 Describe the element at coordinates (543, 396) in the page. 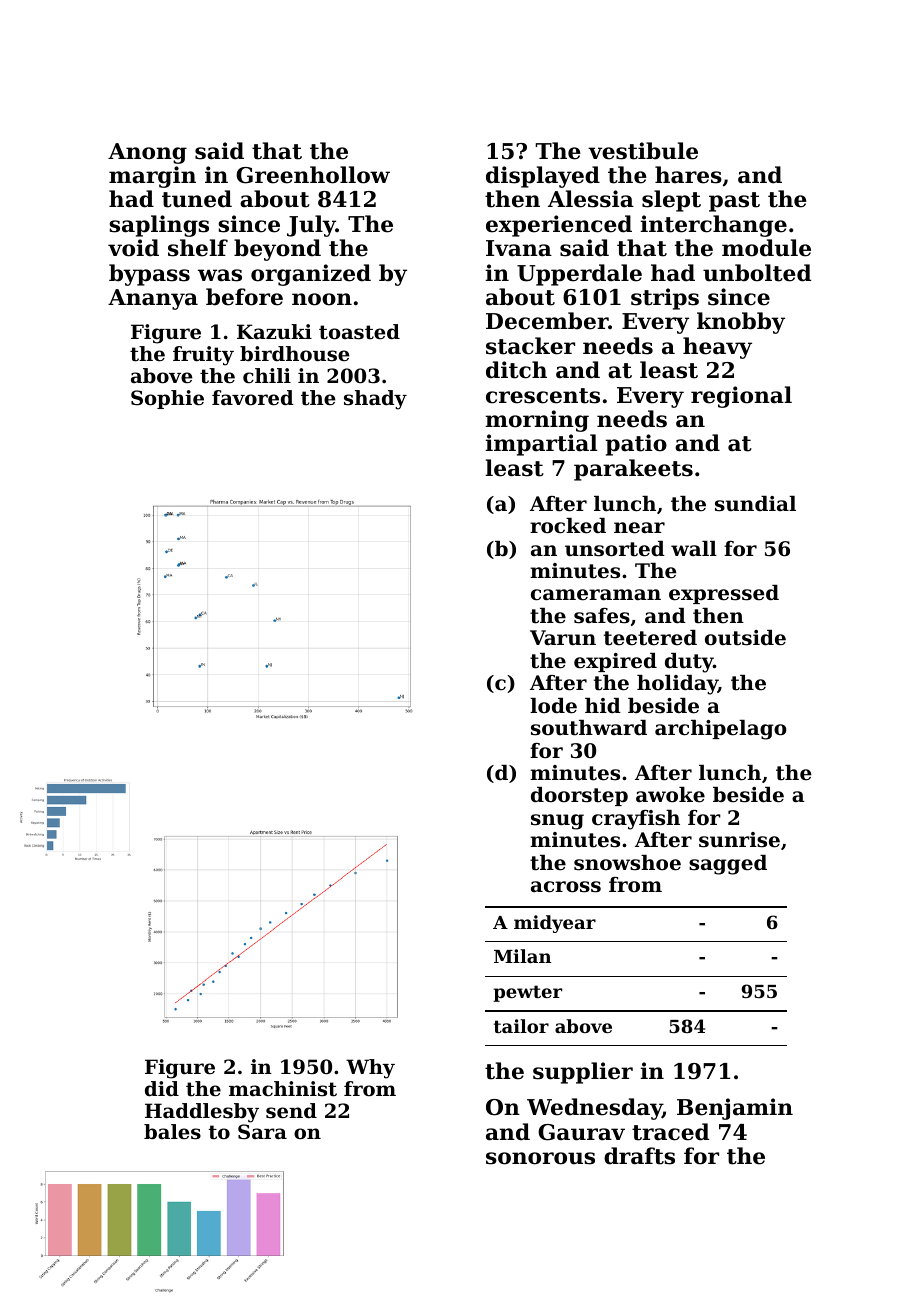

I see `crescents` at that location.
